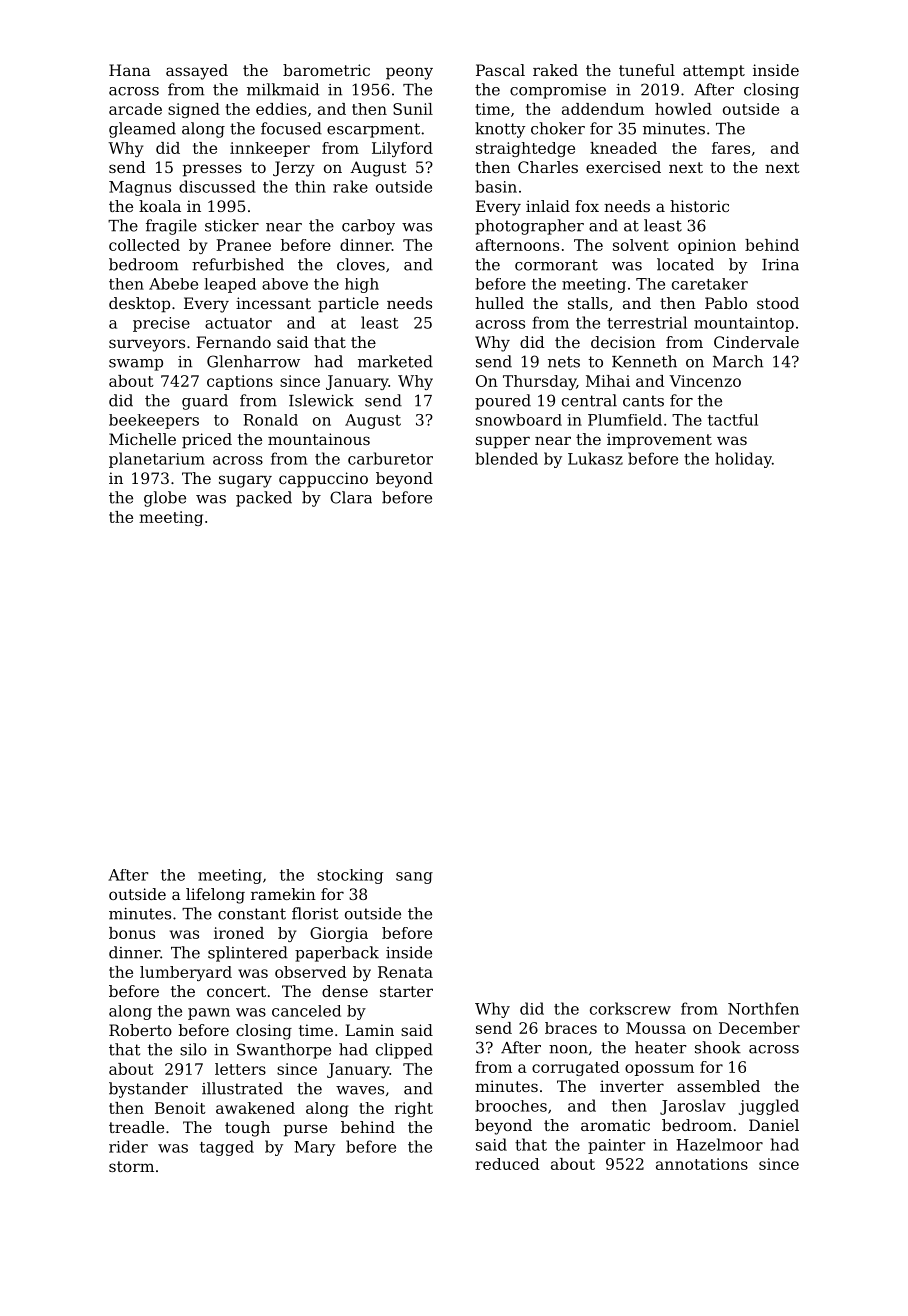 This document has height=1316, width=908. Describe the element at coordinates (128, 1146) in the document. I see `rider` at that location.
